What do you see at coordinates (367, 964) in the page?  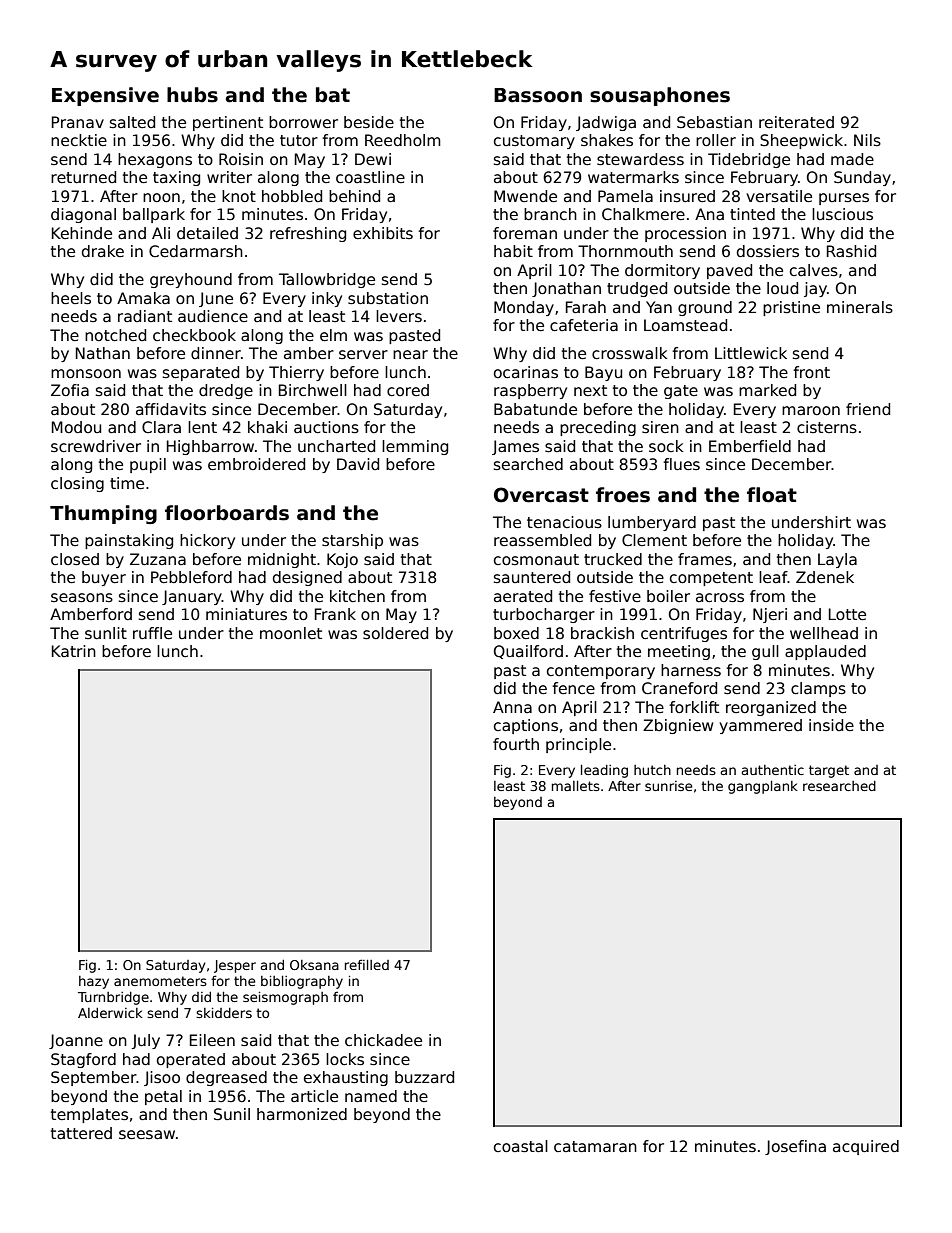 I see `refilled` at bounding box center [367, 964].
